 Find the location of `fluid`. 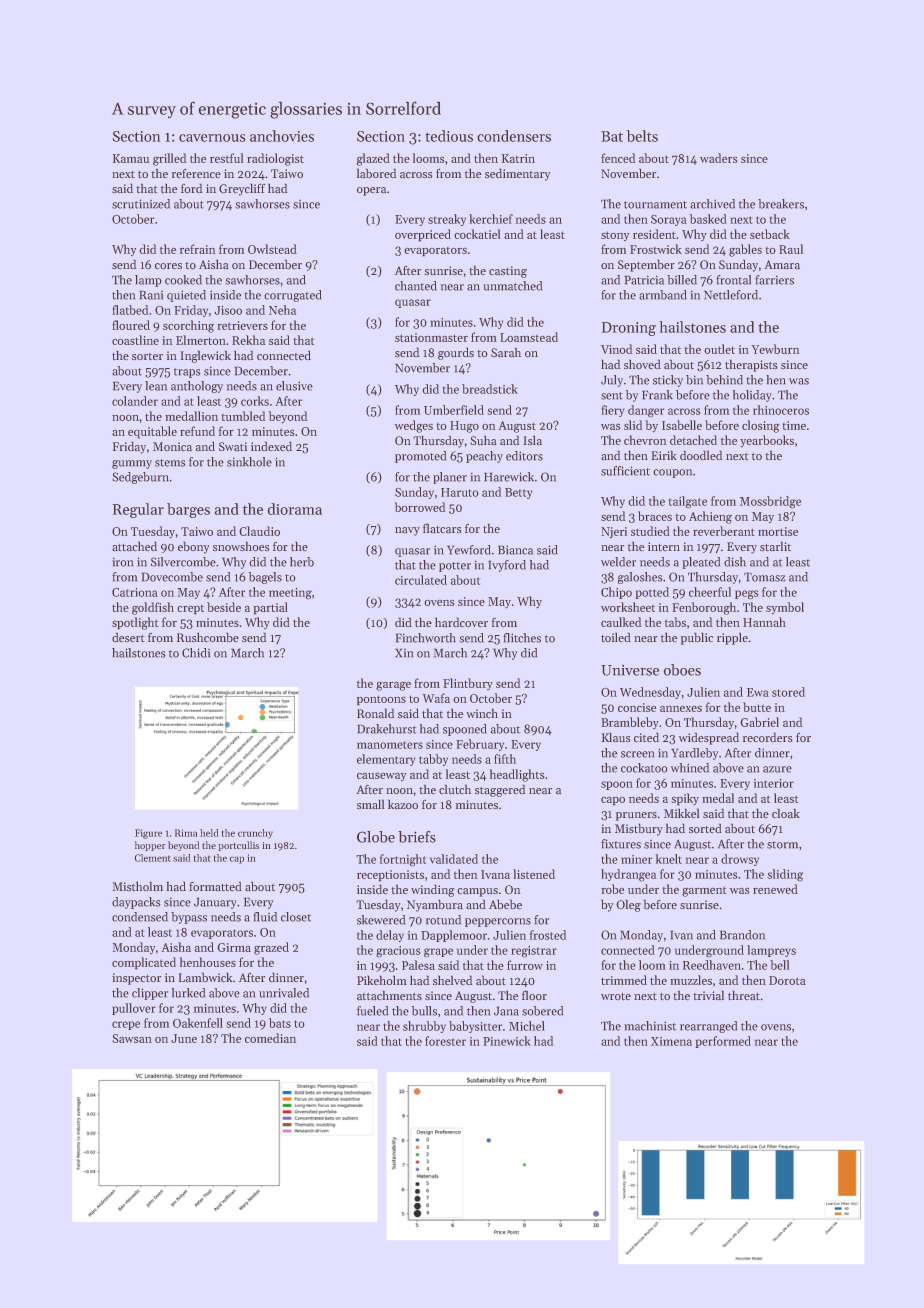

fluid is located at coordinates (265, 917).
